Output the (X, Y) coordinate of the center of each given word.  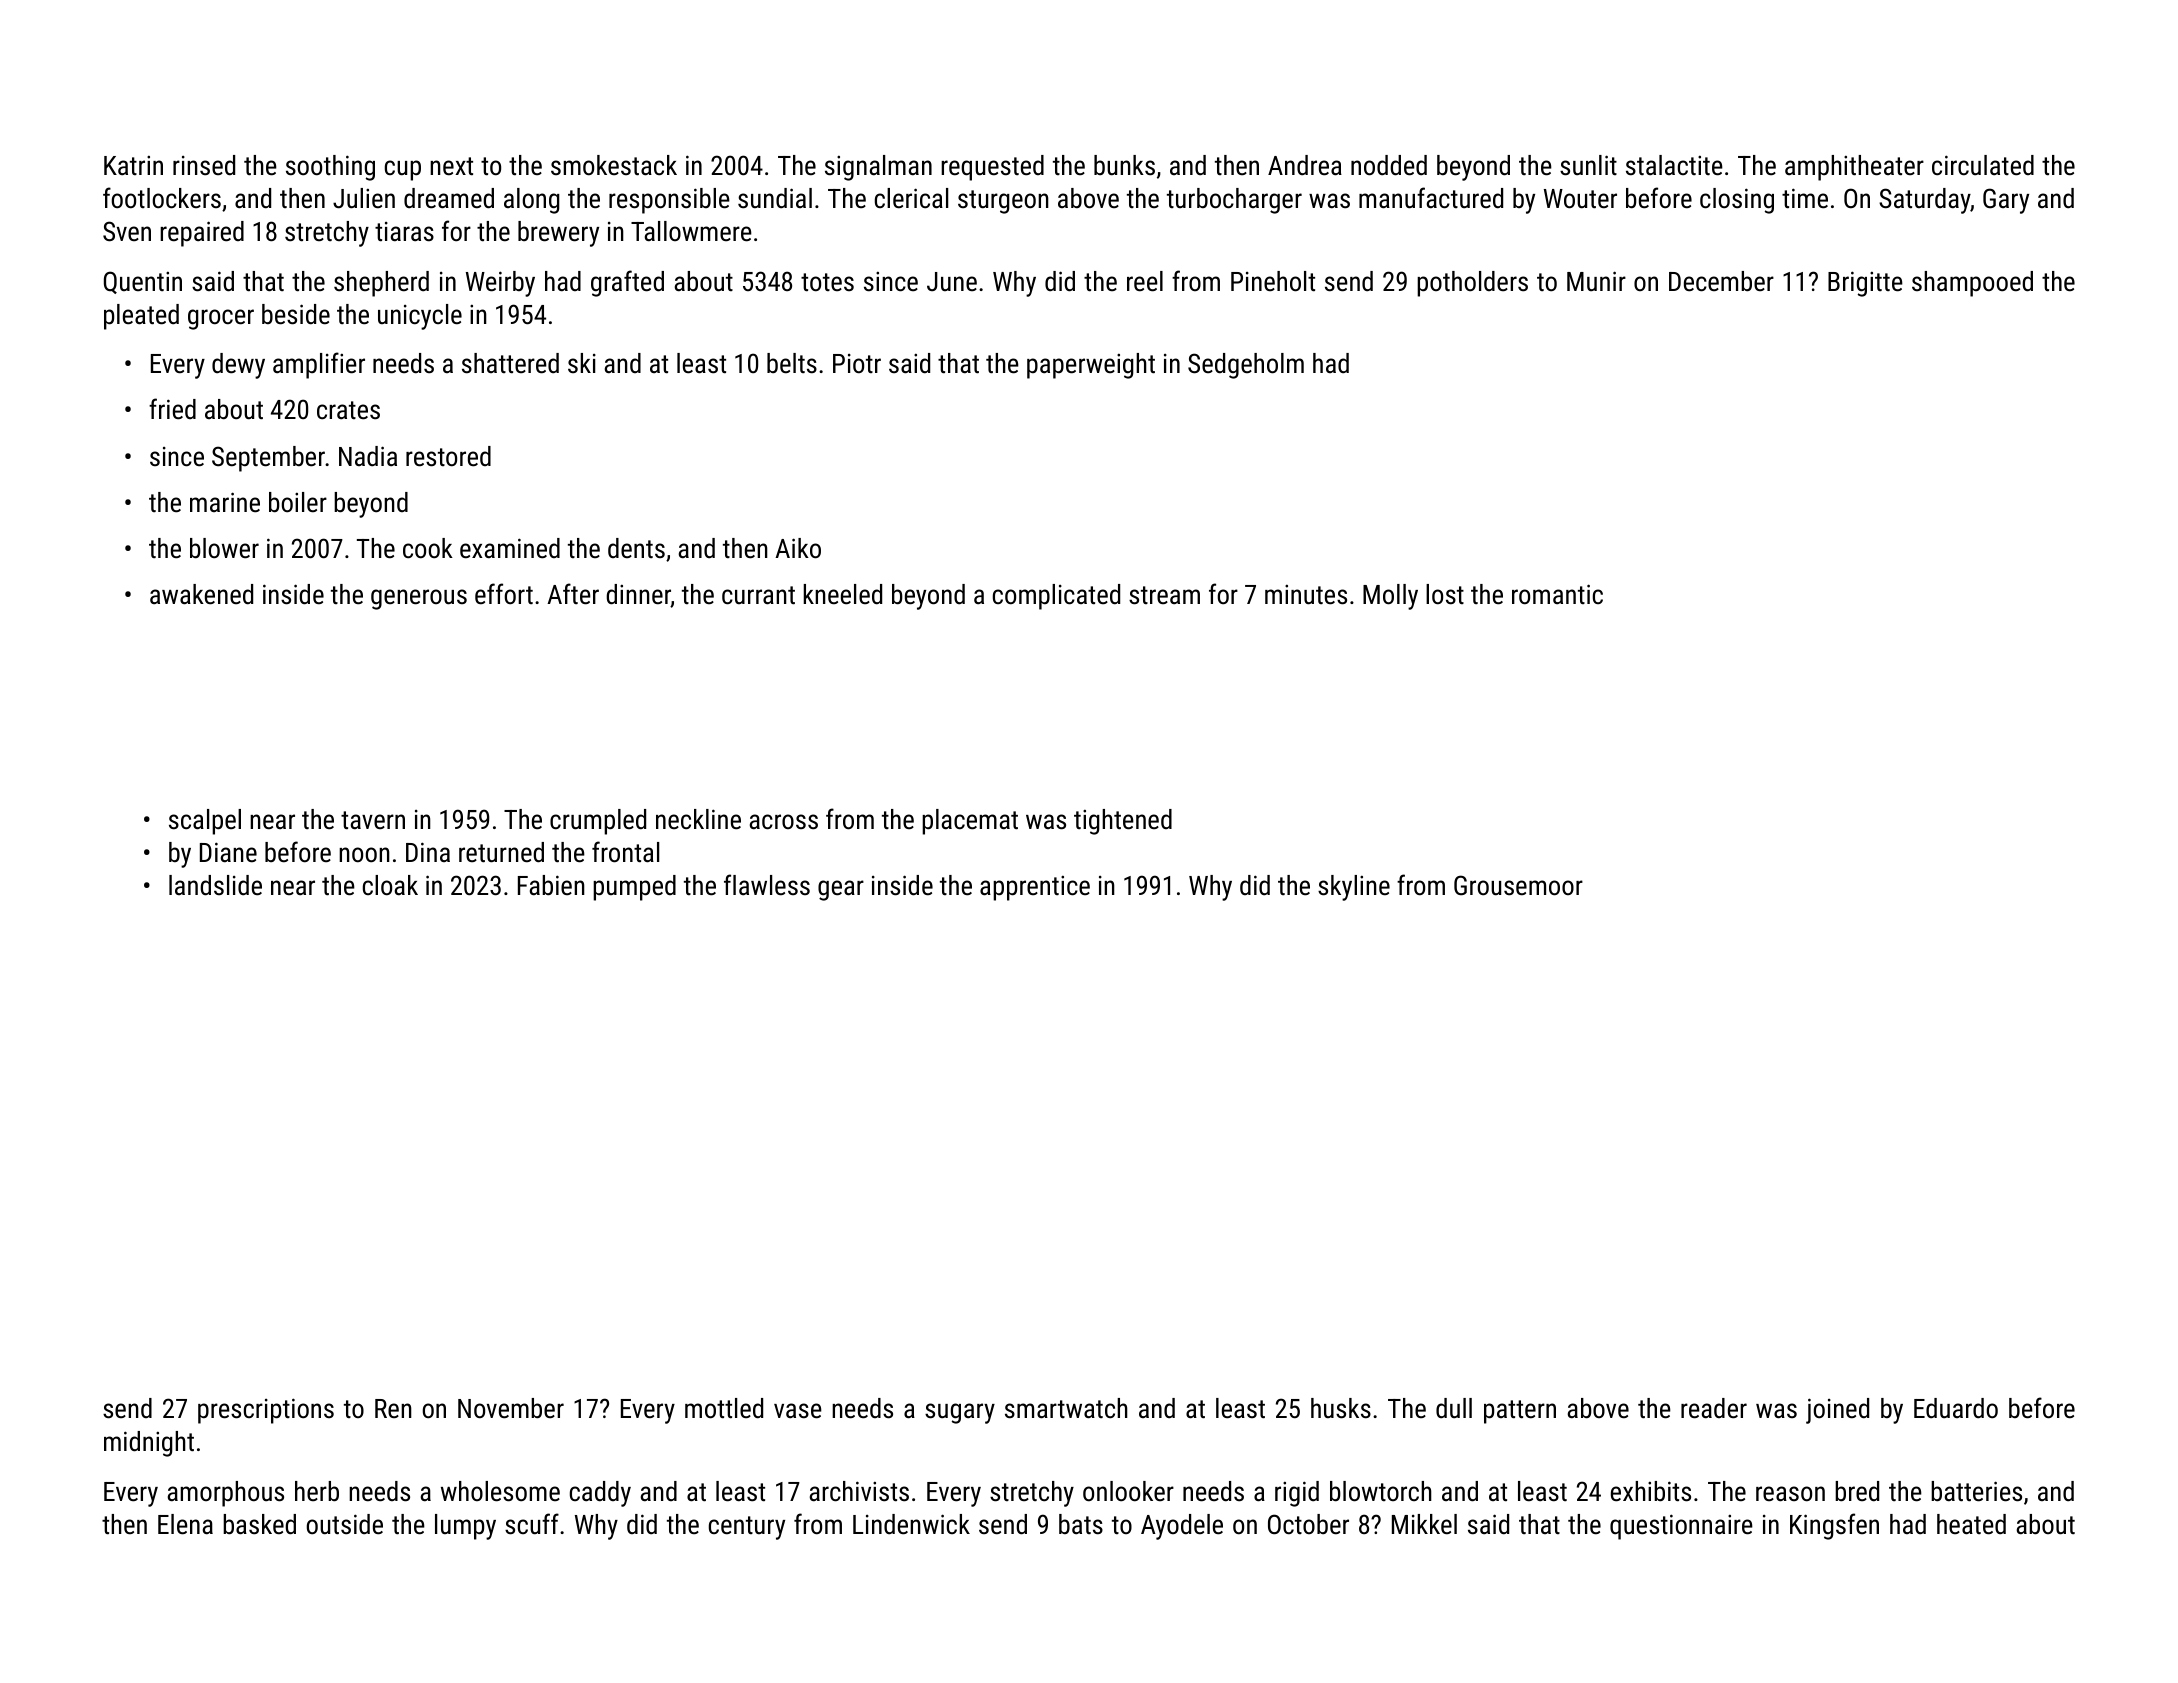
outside (344, 1524)
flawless (767, 885)
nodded (1389, 165)
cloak (390, 885)
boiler (298, 502)
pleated (141, 317)
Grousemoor (1518, 885)
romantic (1557, 594)
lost (1445, 594)
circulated (1983, 165)
